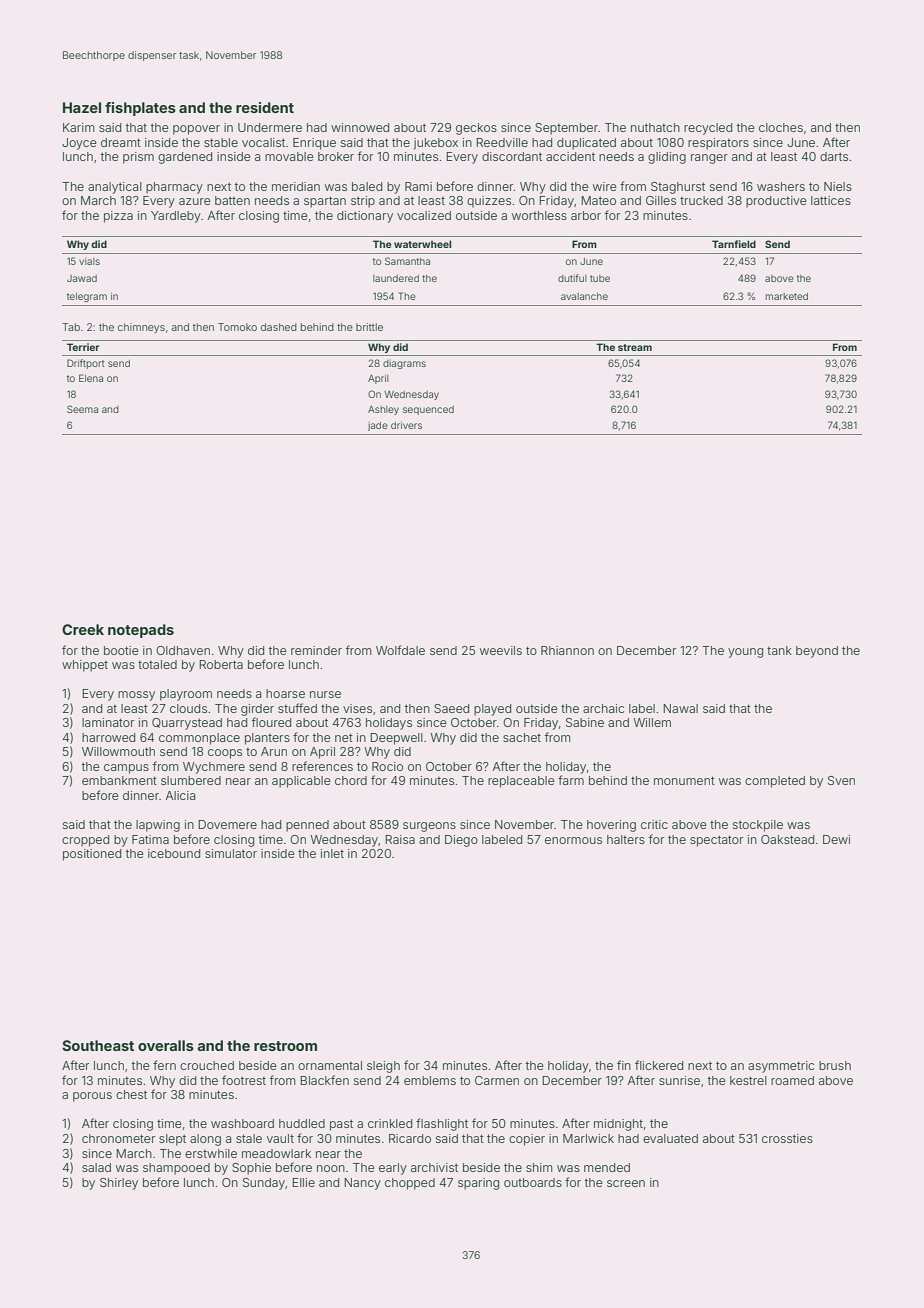 This image has width=924, height=1308. I want to click on screen, so click(626, 1183).
